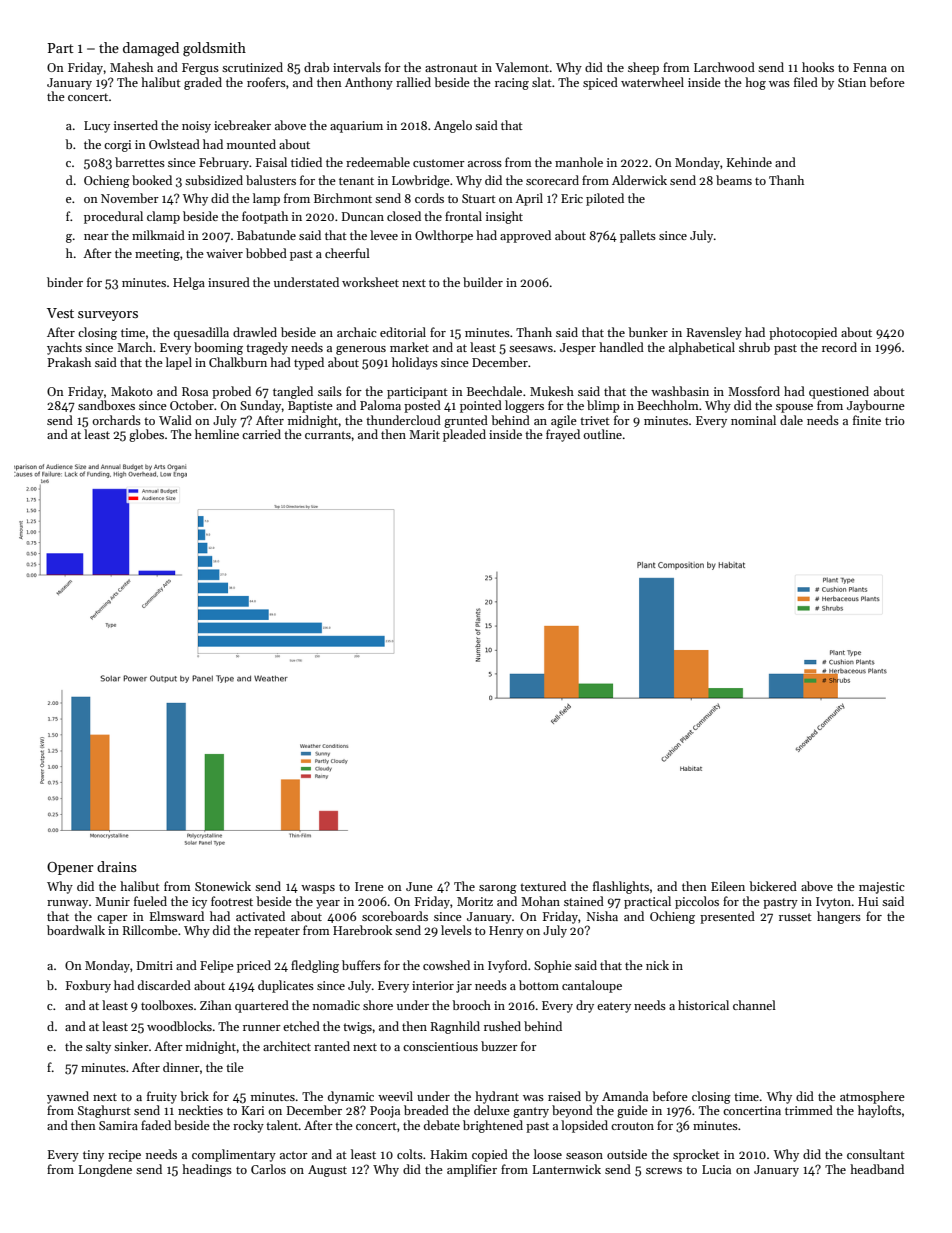 This screenshot has width=952, height=1233. Describe the element at coordinates (162, 1097) in the screenshot. I see `fruity` at that location.
